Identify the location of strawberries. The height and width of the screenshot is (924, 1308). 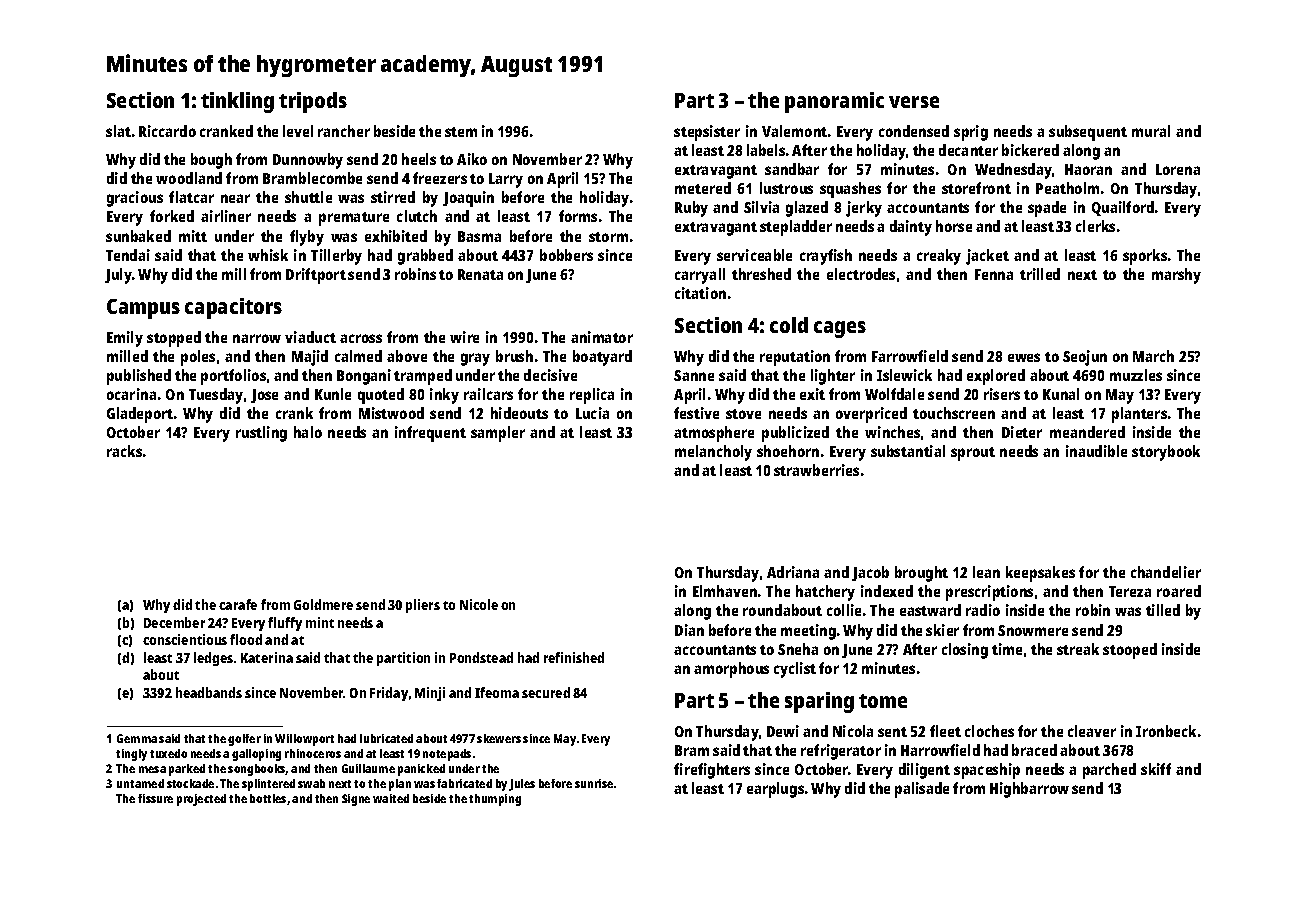
(816, 470).
